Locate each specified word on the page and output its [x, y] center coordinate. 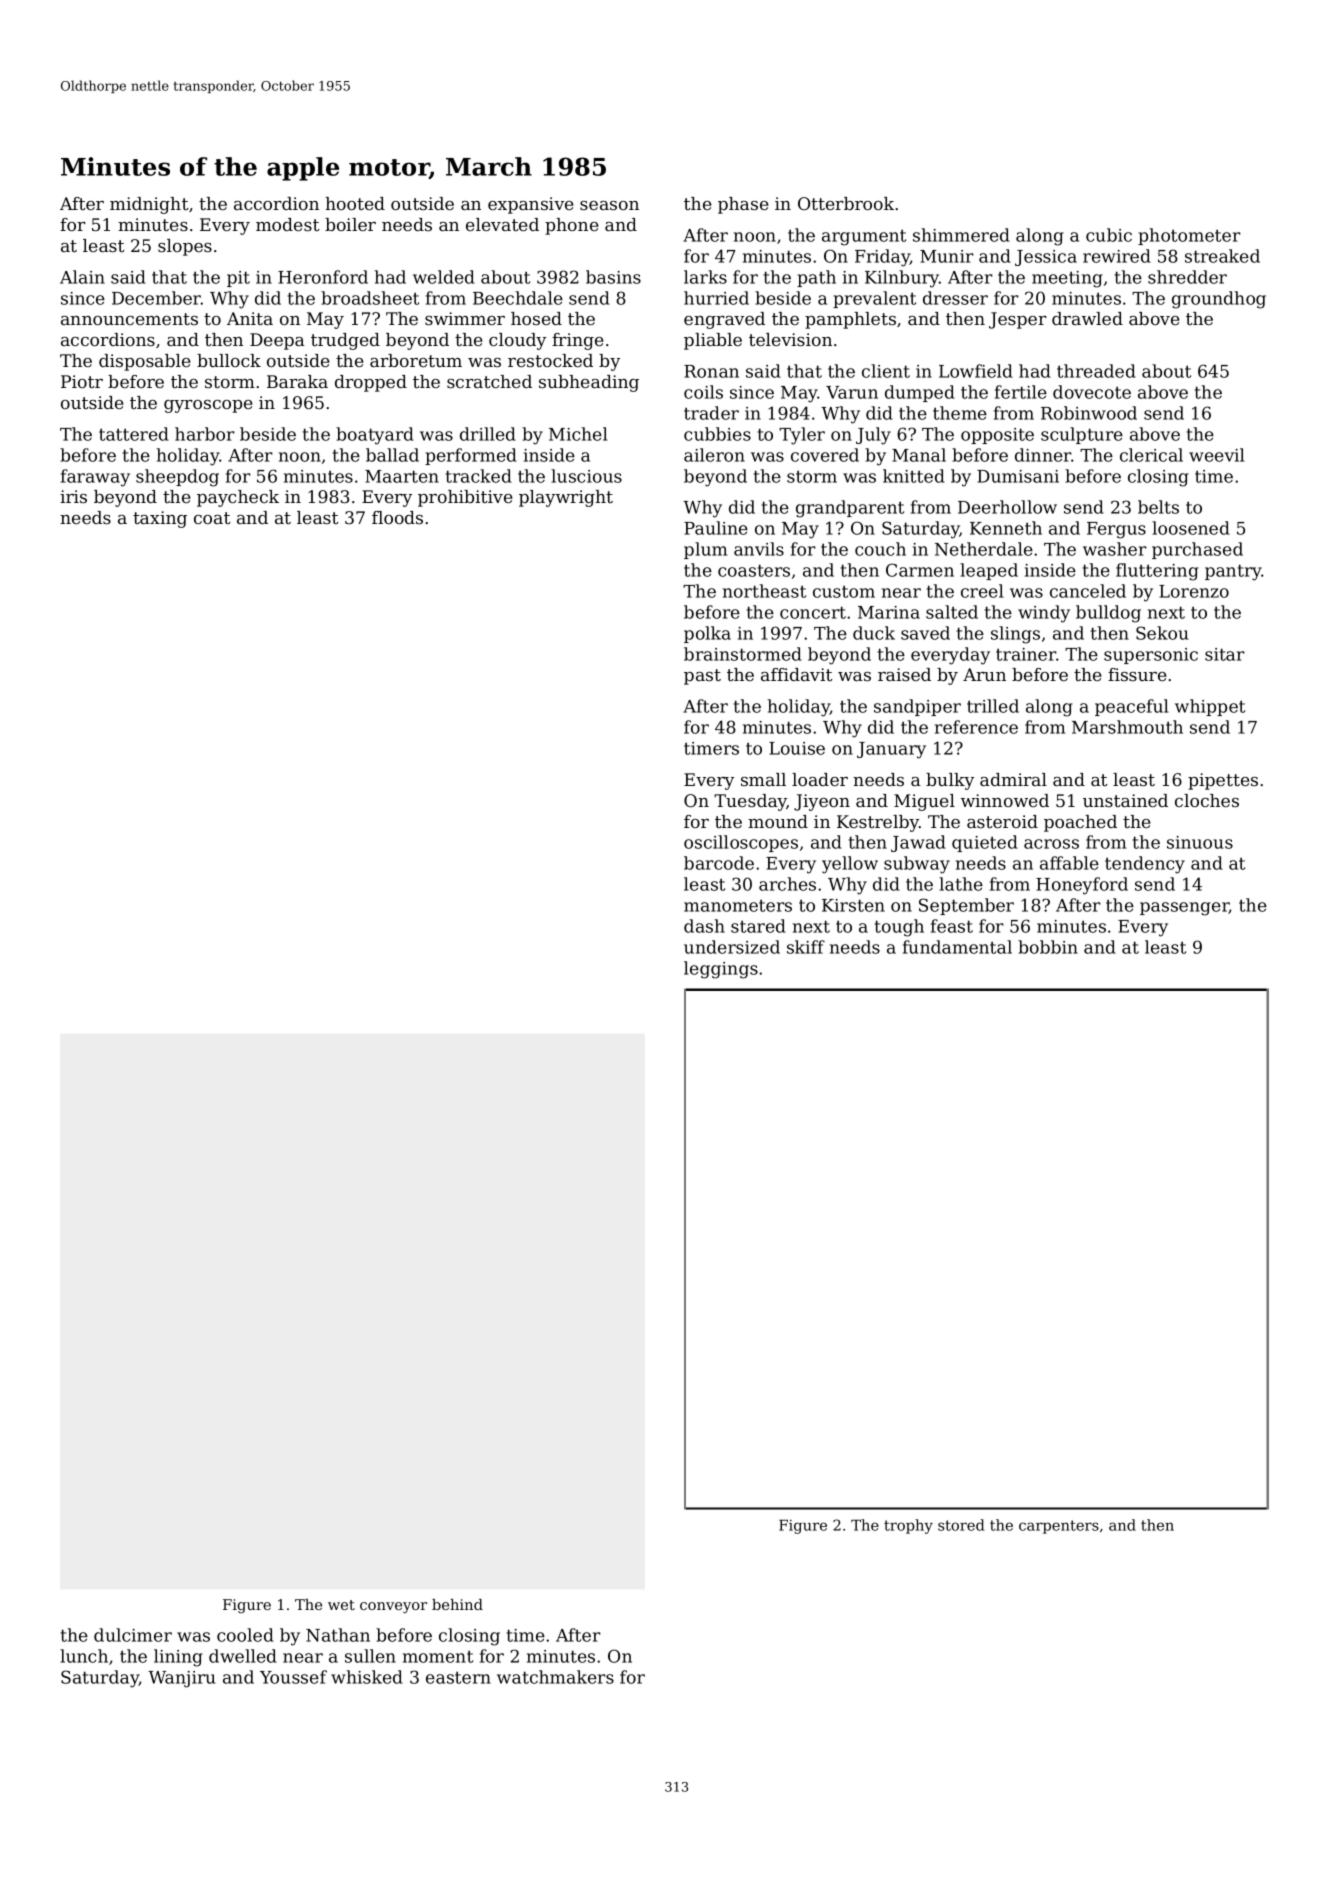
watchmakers [555, 1677]
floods [397, 517]
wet [341, 1605]
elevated [502, 224]
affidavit [796, 674]
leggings [721, 970]
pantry [1233, 572]
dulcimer [133, 1635]
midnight [149, 205]
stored [961, 1525]
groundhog [1219, 300]
